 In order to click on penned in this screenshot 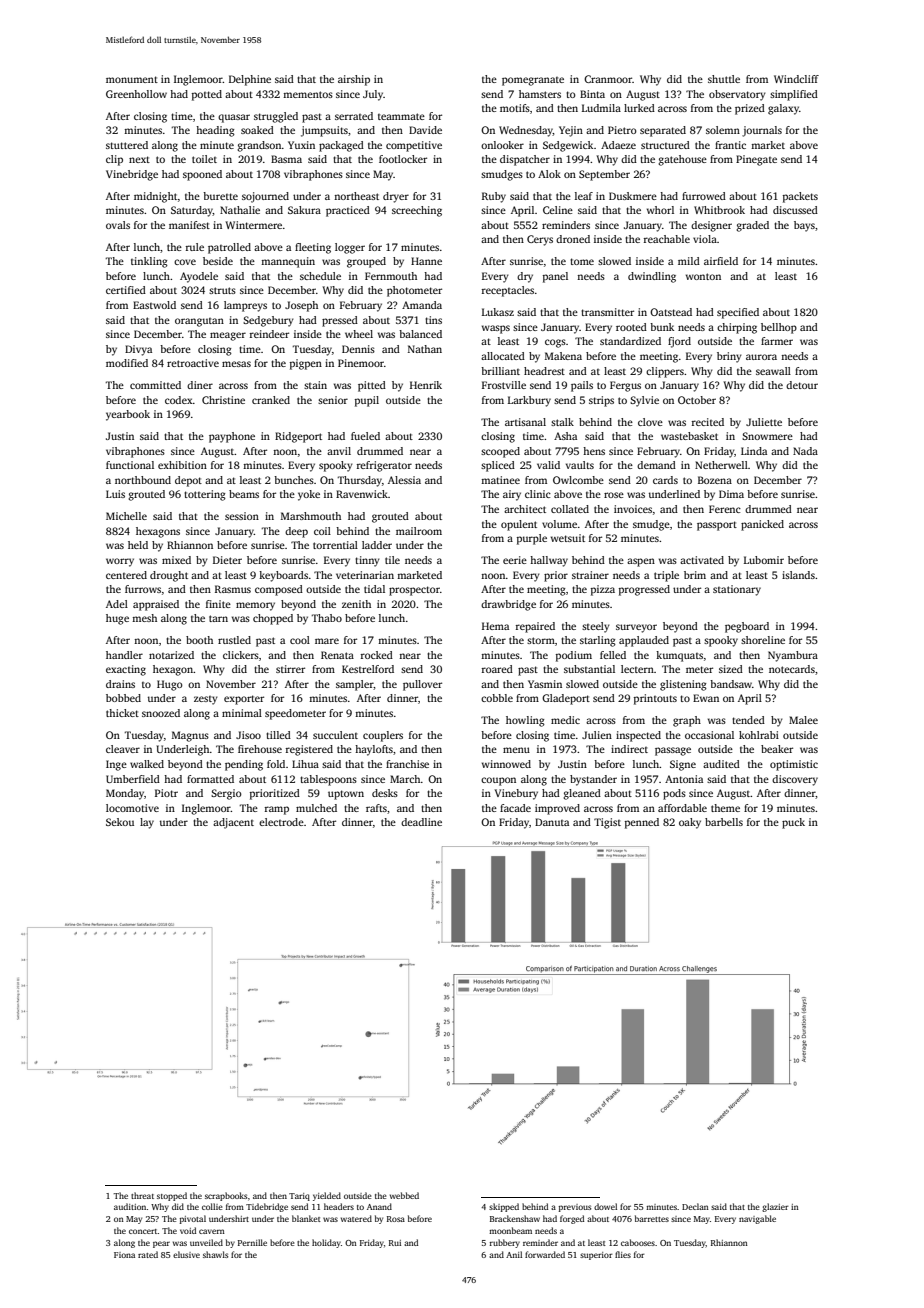, I will do `click(642, 823)`.
